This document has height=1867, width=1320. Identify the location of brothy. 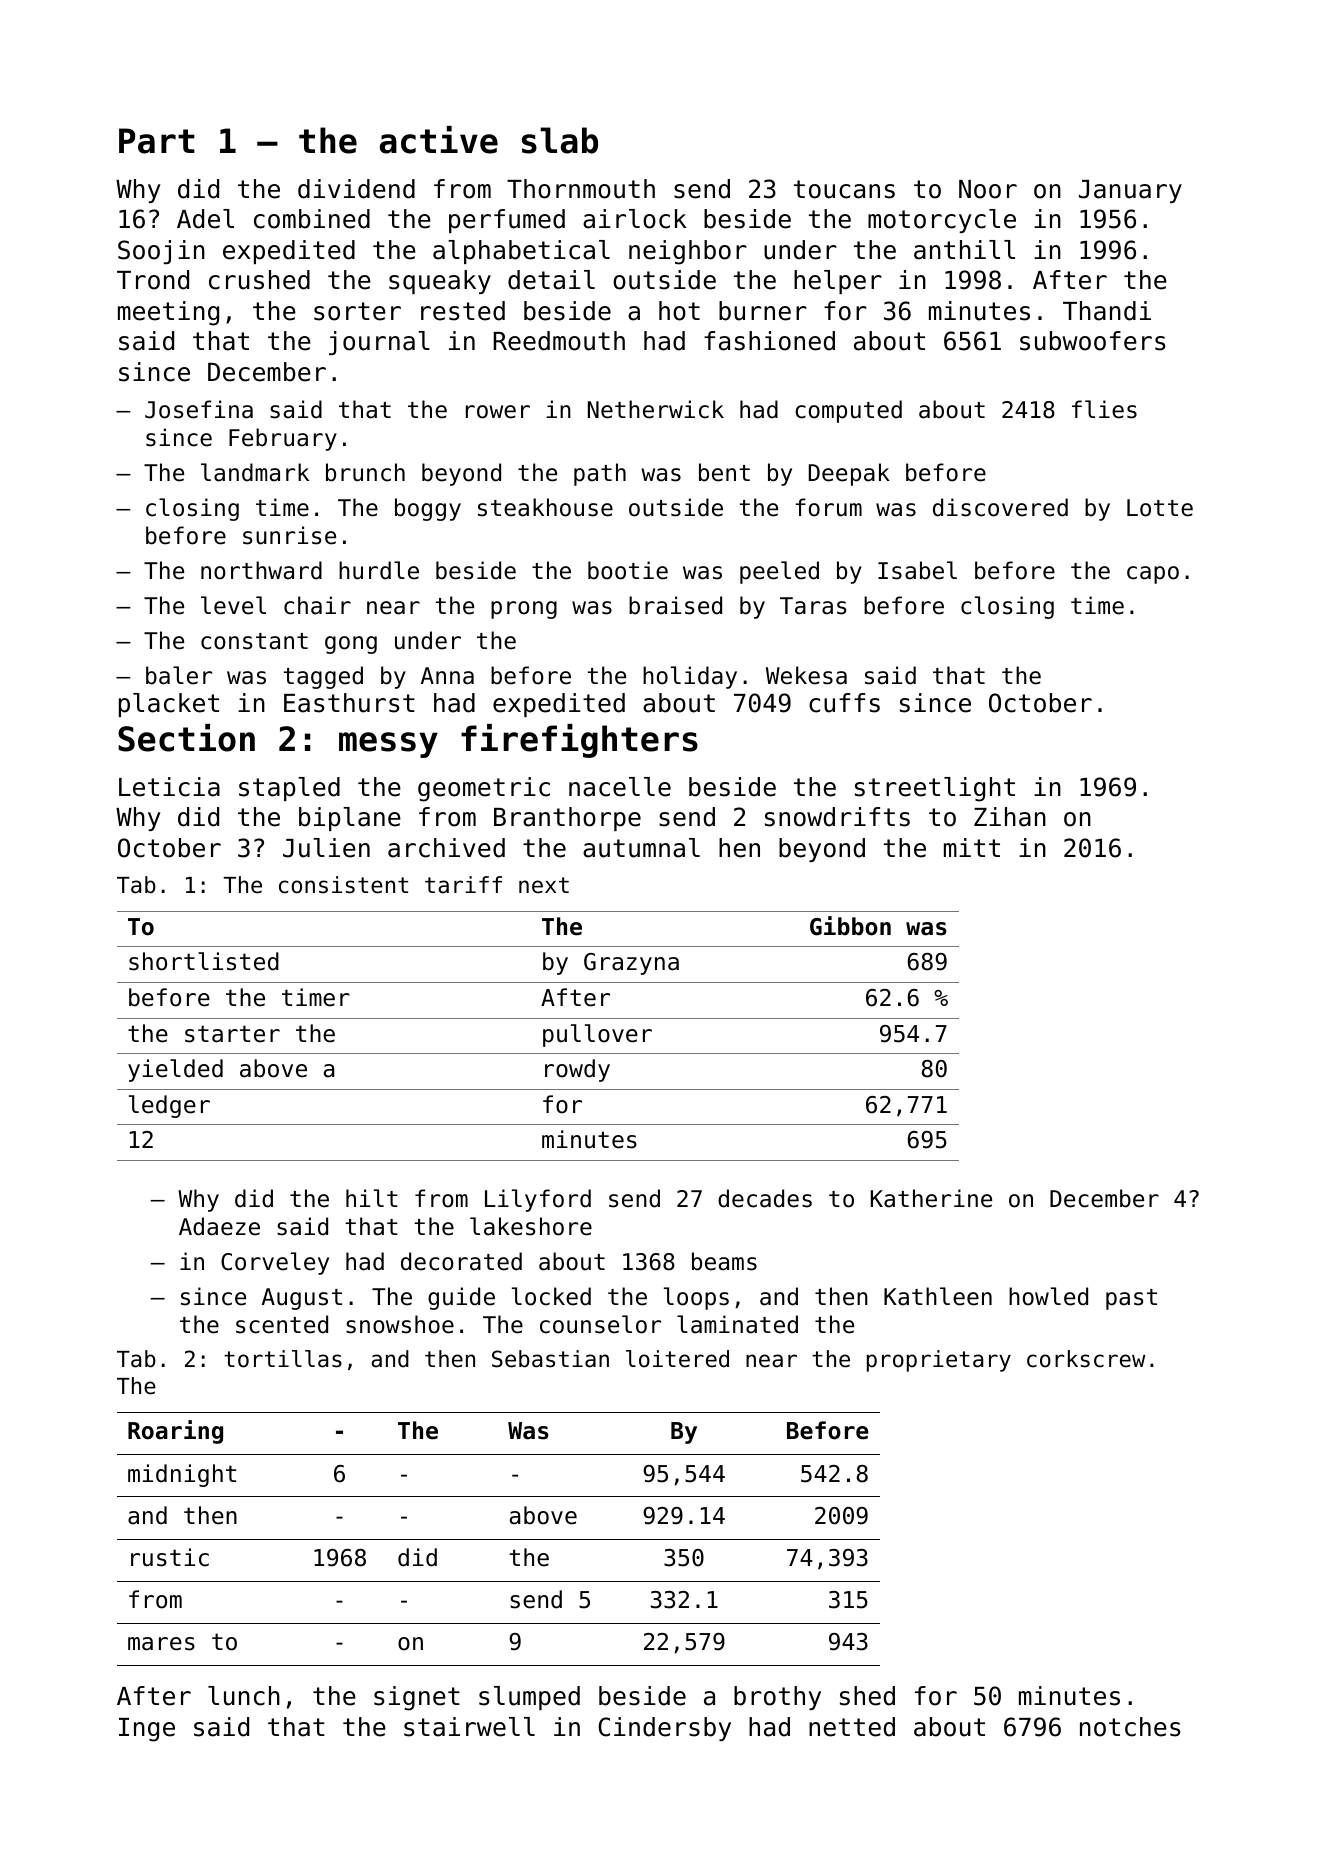
(777, 1698).
